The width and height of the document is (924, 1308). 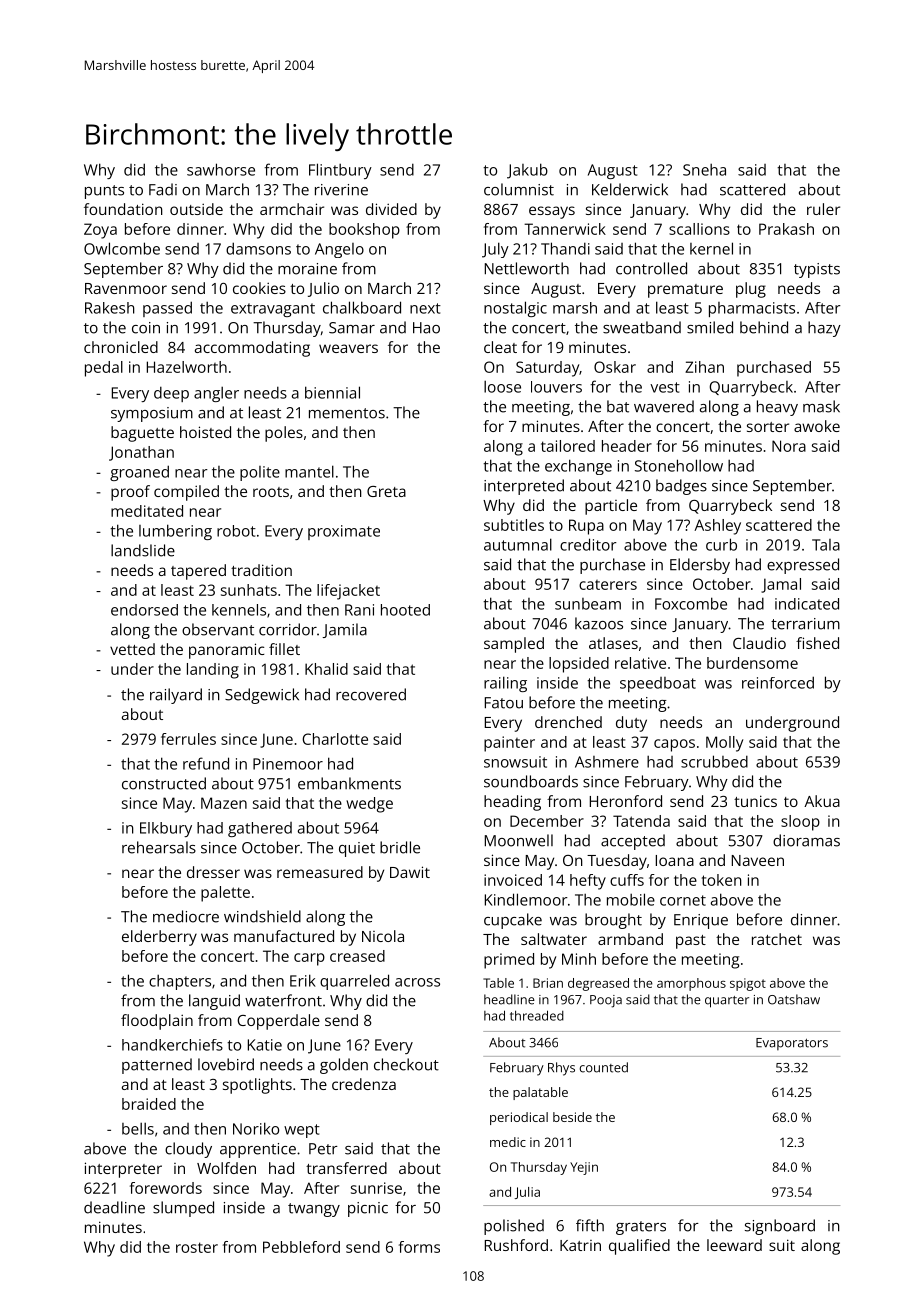 What do you see at coordinates (197, 1247) in the document?
I see `roster` at bounding box center [197, 1247].
